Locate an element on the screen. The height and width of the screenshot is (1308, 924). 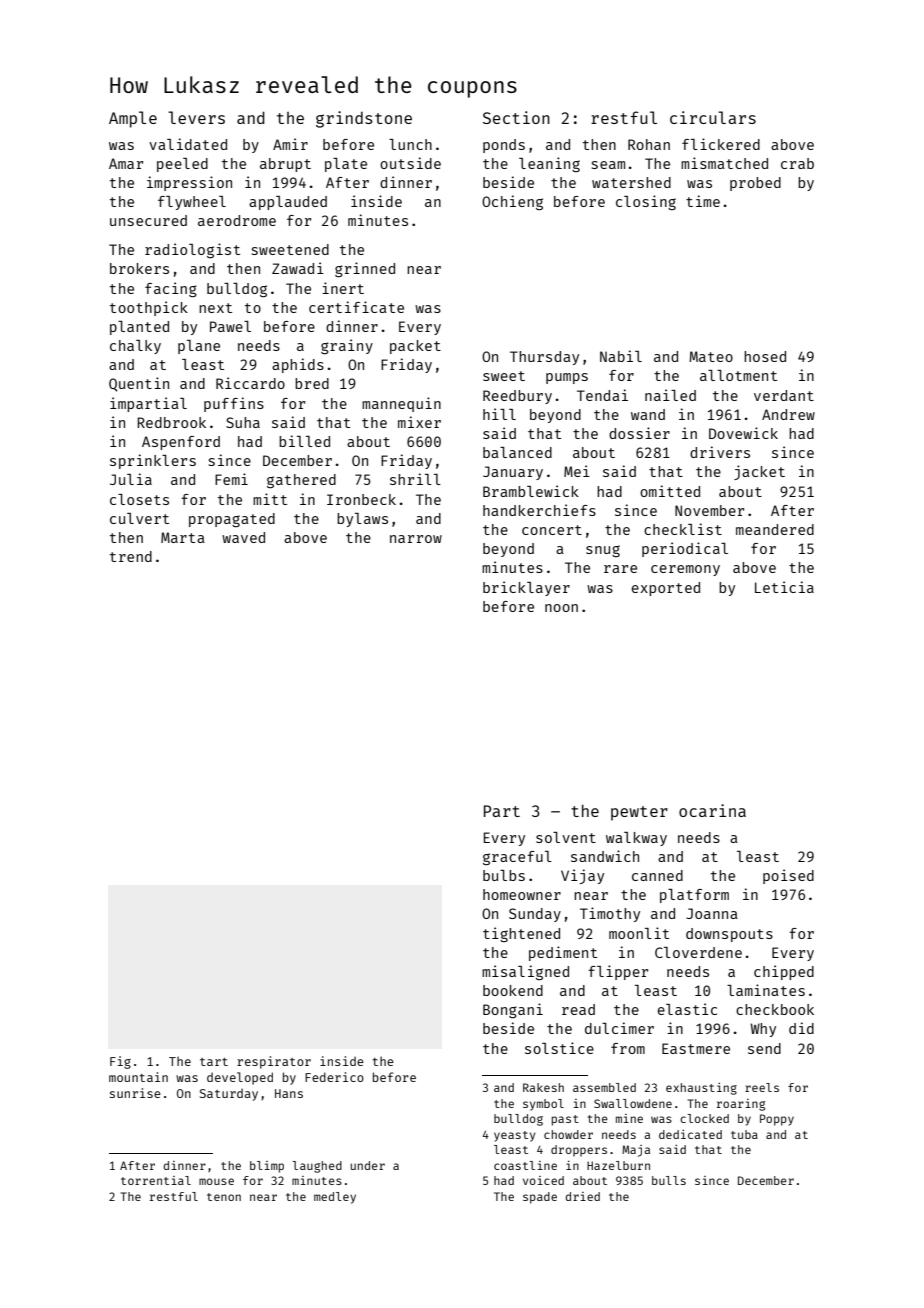
shrill is located at coordinates (415, 479).
